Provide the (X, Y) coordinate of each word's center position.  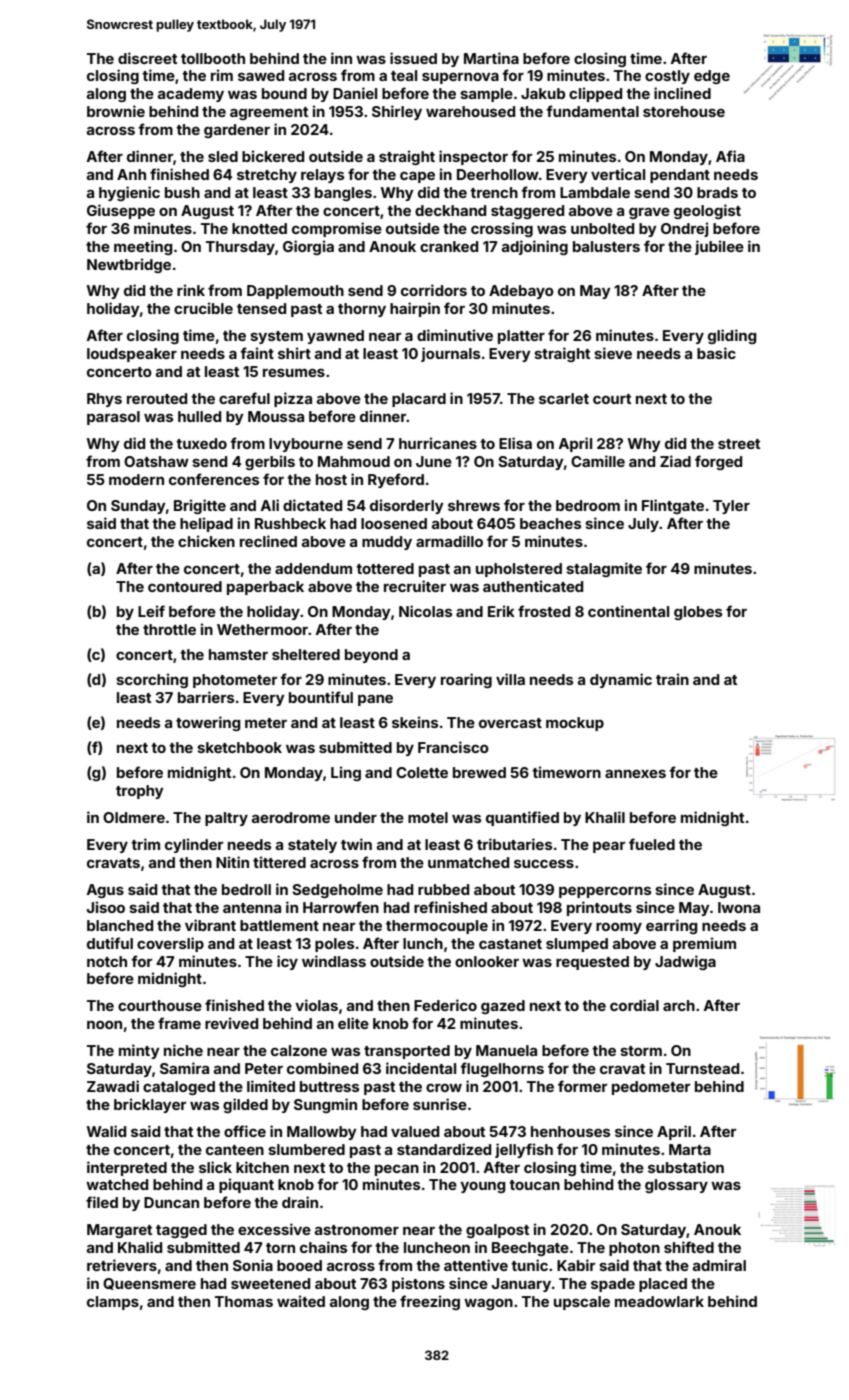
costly (667, 77)
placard (419, 400)
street (739, 444)
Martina (491, 58)
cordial (634, 1005)
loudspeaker (132, 355)
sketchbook (239, 747)
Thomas (244, 1301)
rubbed (443, 889)
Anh (131, 174)
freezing (430, 1302)
